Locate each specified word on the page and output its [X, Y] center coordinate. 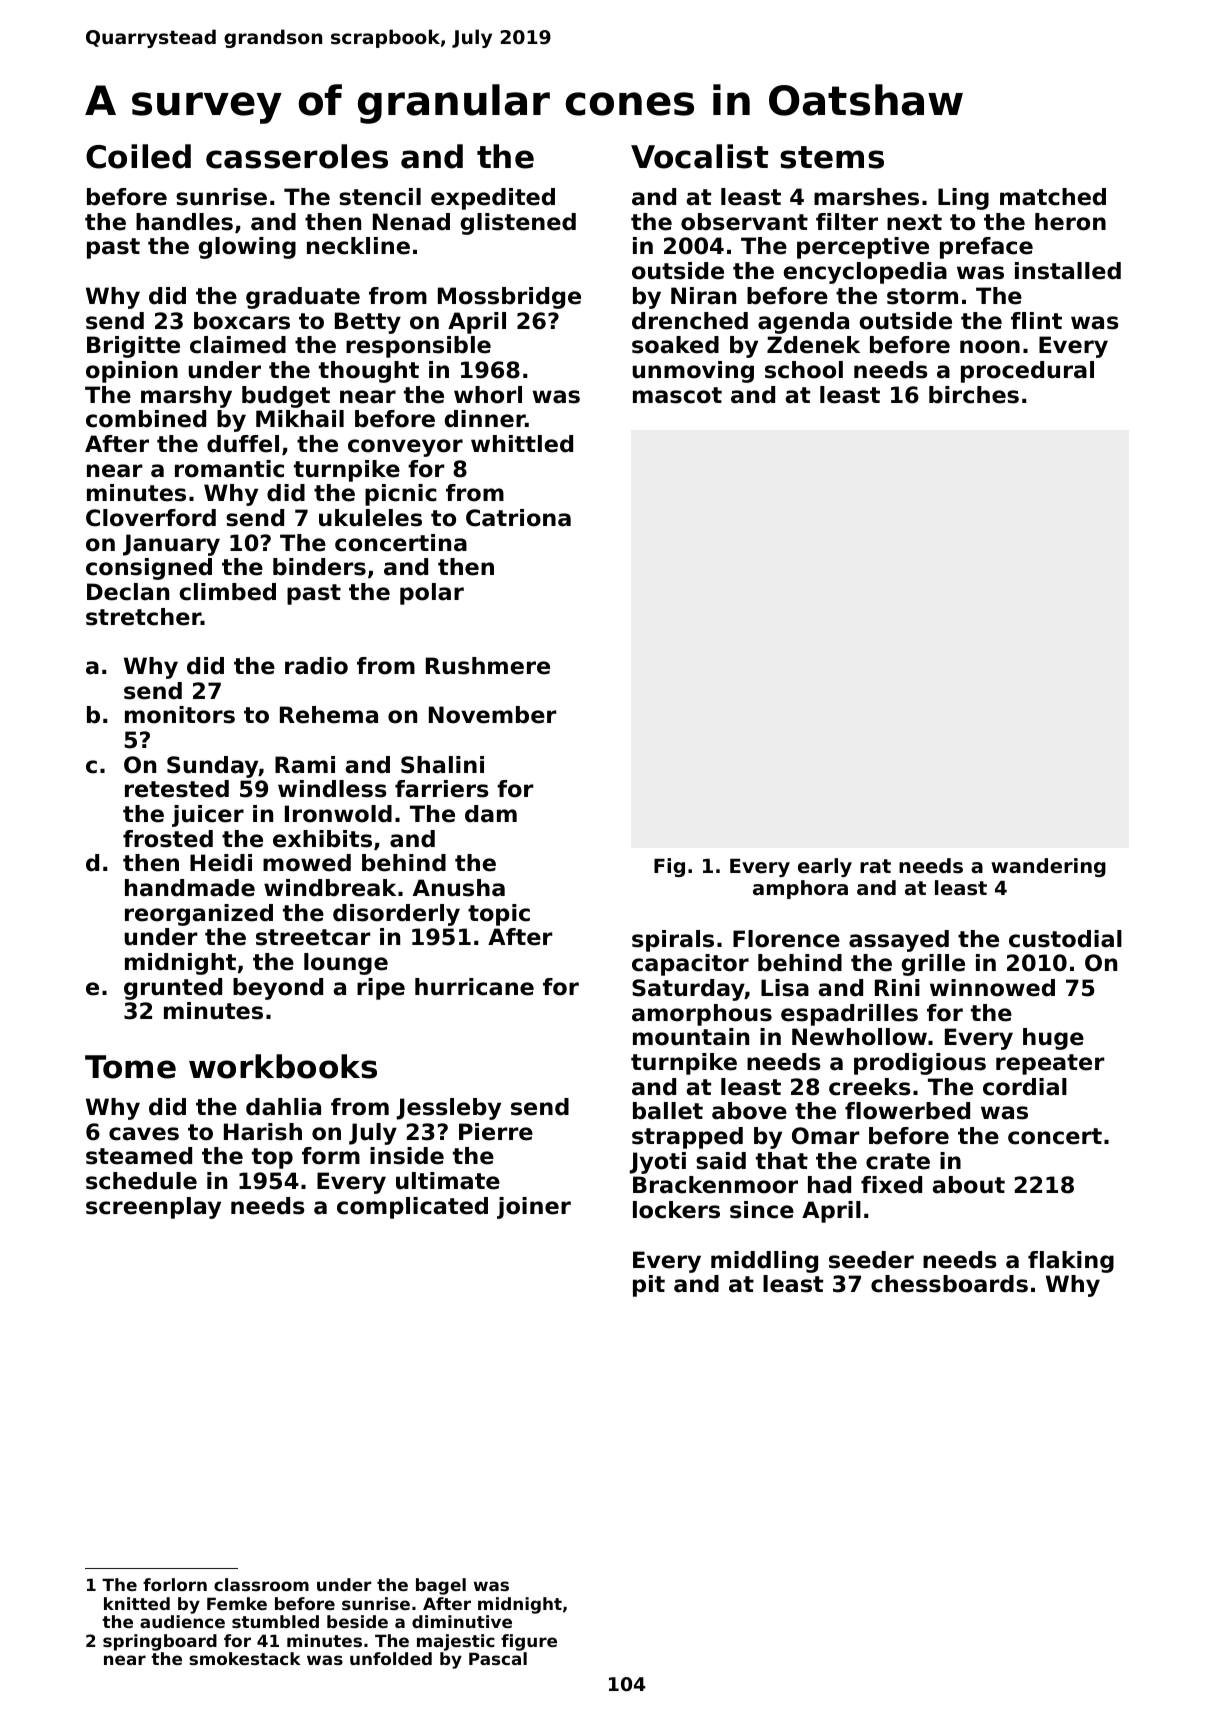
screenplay [153, 1208]
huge [1053, 1039]
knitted [137, 1603]
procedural [1027, 372]
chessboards [949, 1284]
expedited [493, 199]
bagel [441, 1586]
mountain [691, 1037]
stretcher [143, 617]
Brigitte [133, 347]
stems [832, 157]
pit [649, 1286]
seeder [871, 1260]
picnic [401, 495]
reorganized [199, 915]
